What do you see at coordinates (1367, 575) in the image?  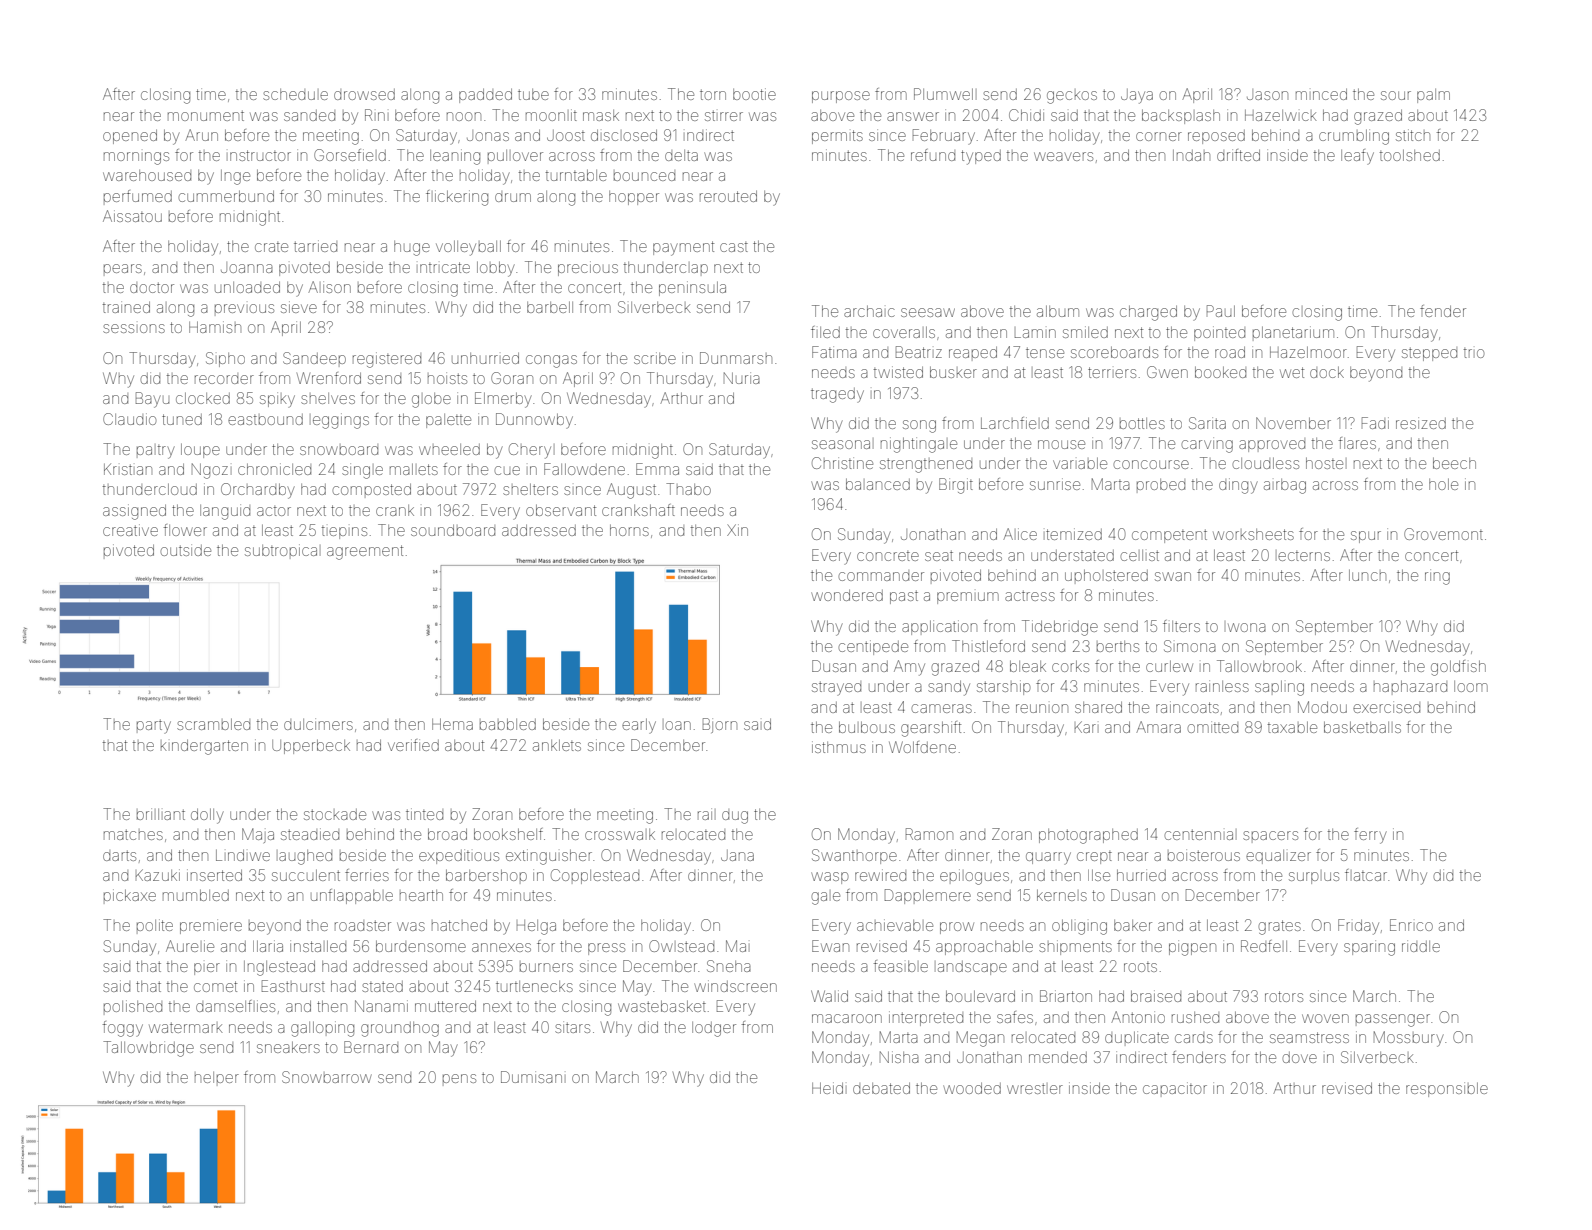 I see `lunch` at bounding box center [1367, 575].
